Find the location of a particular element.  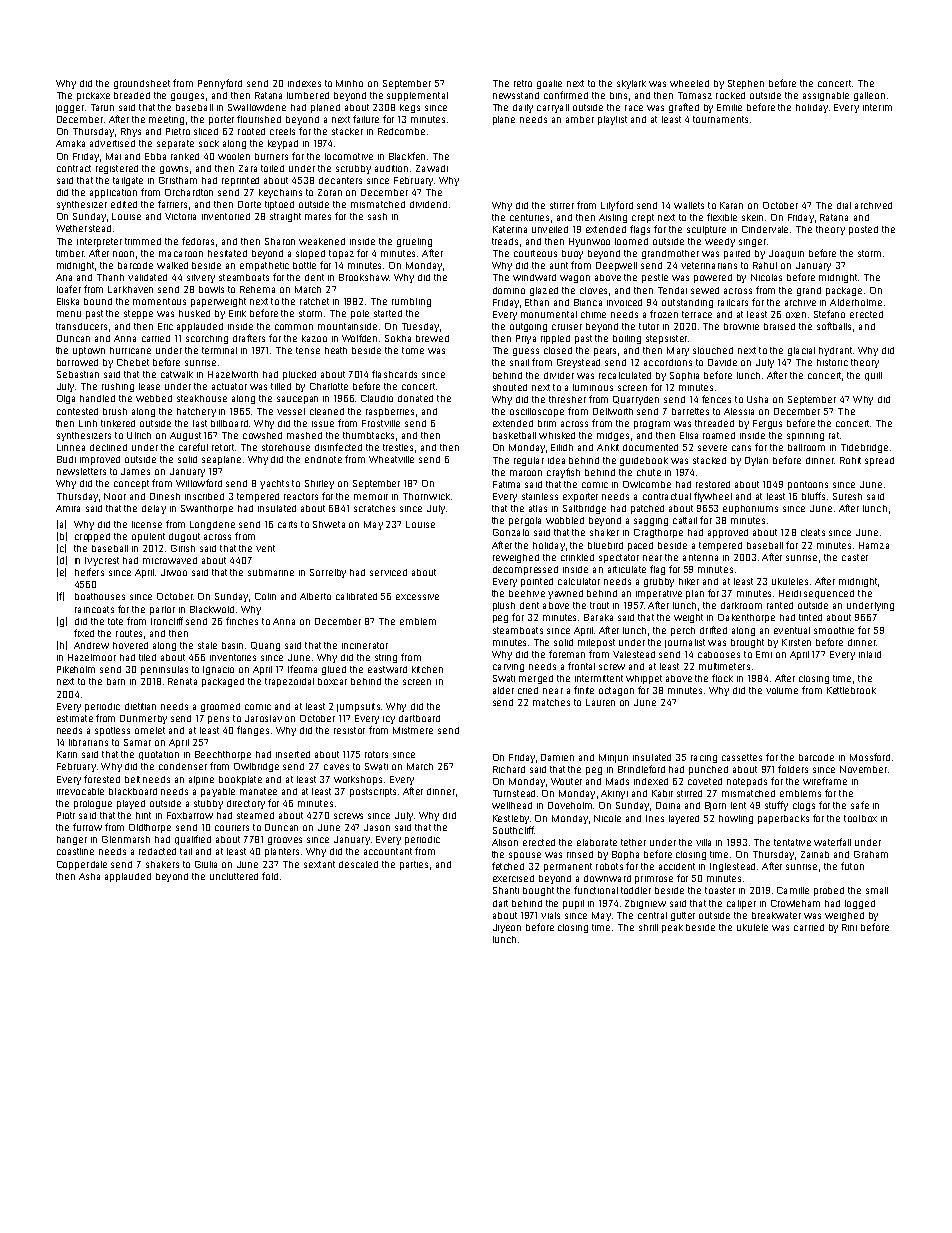

payable is located at coordinates (218, 792).
